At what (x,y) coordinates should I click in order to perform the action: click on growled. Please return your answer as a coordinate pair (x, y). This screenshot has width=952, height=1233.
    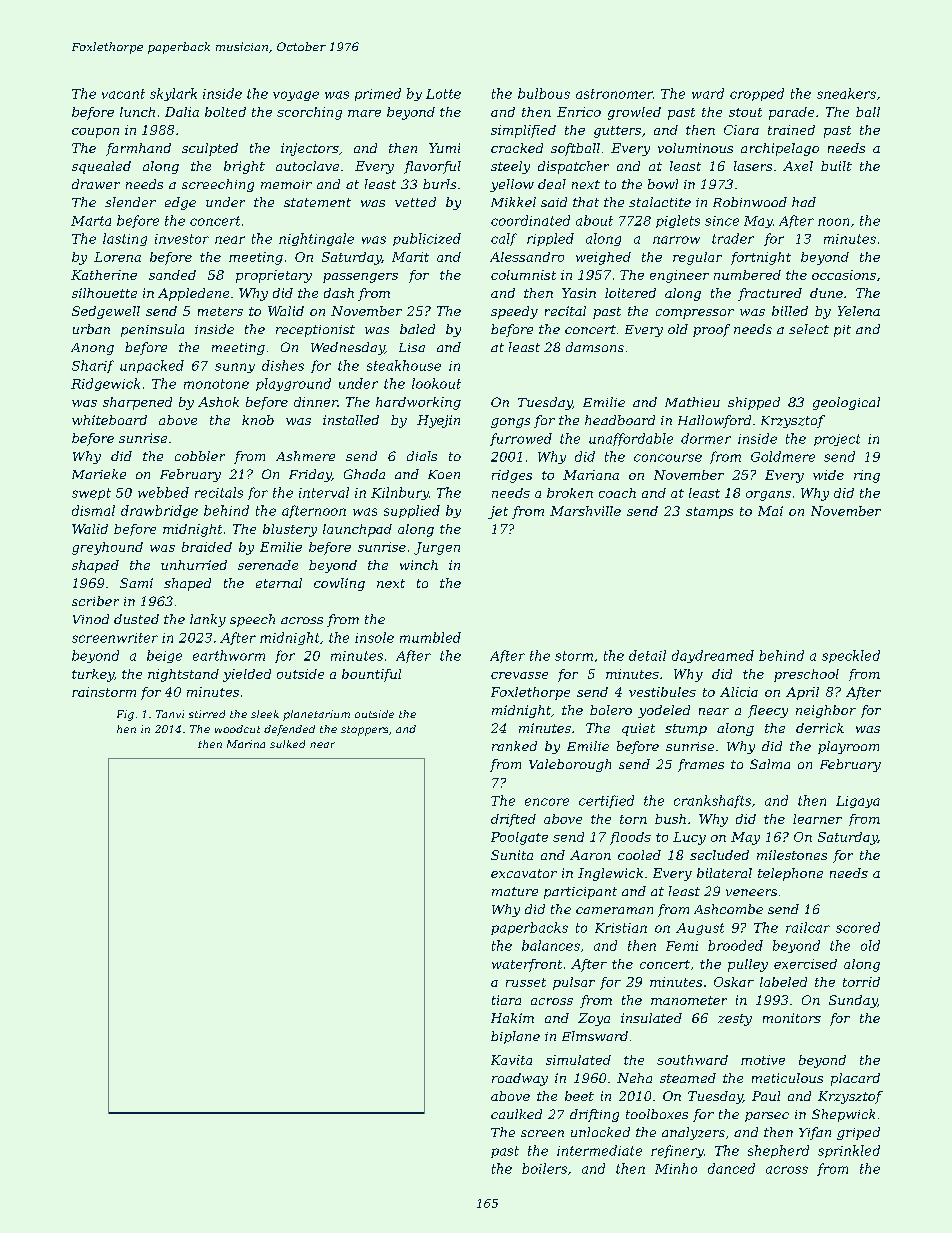
    Looking at the image, I should click on (634, 113).
